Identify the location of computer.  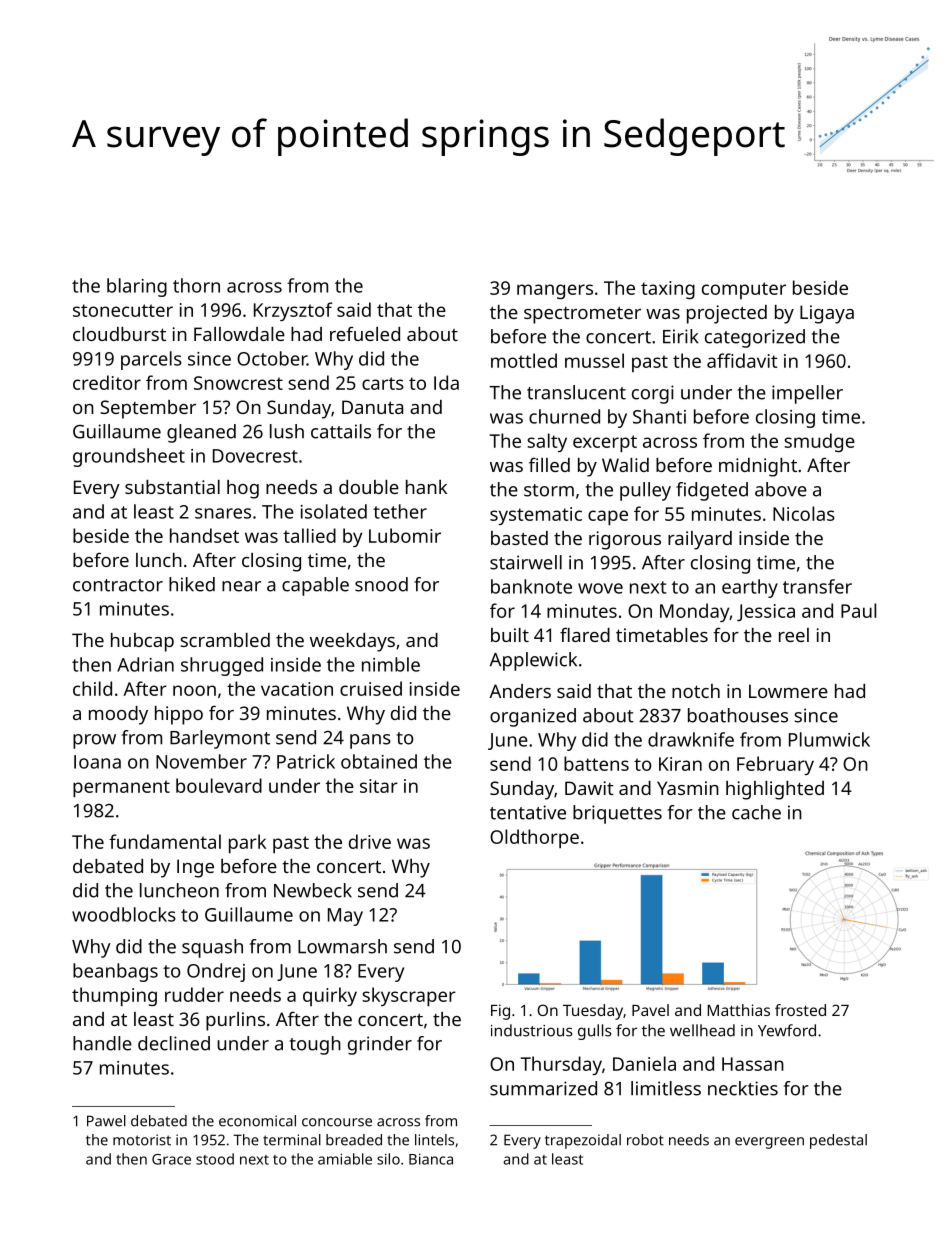
(744, 290).
